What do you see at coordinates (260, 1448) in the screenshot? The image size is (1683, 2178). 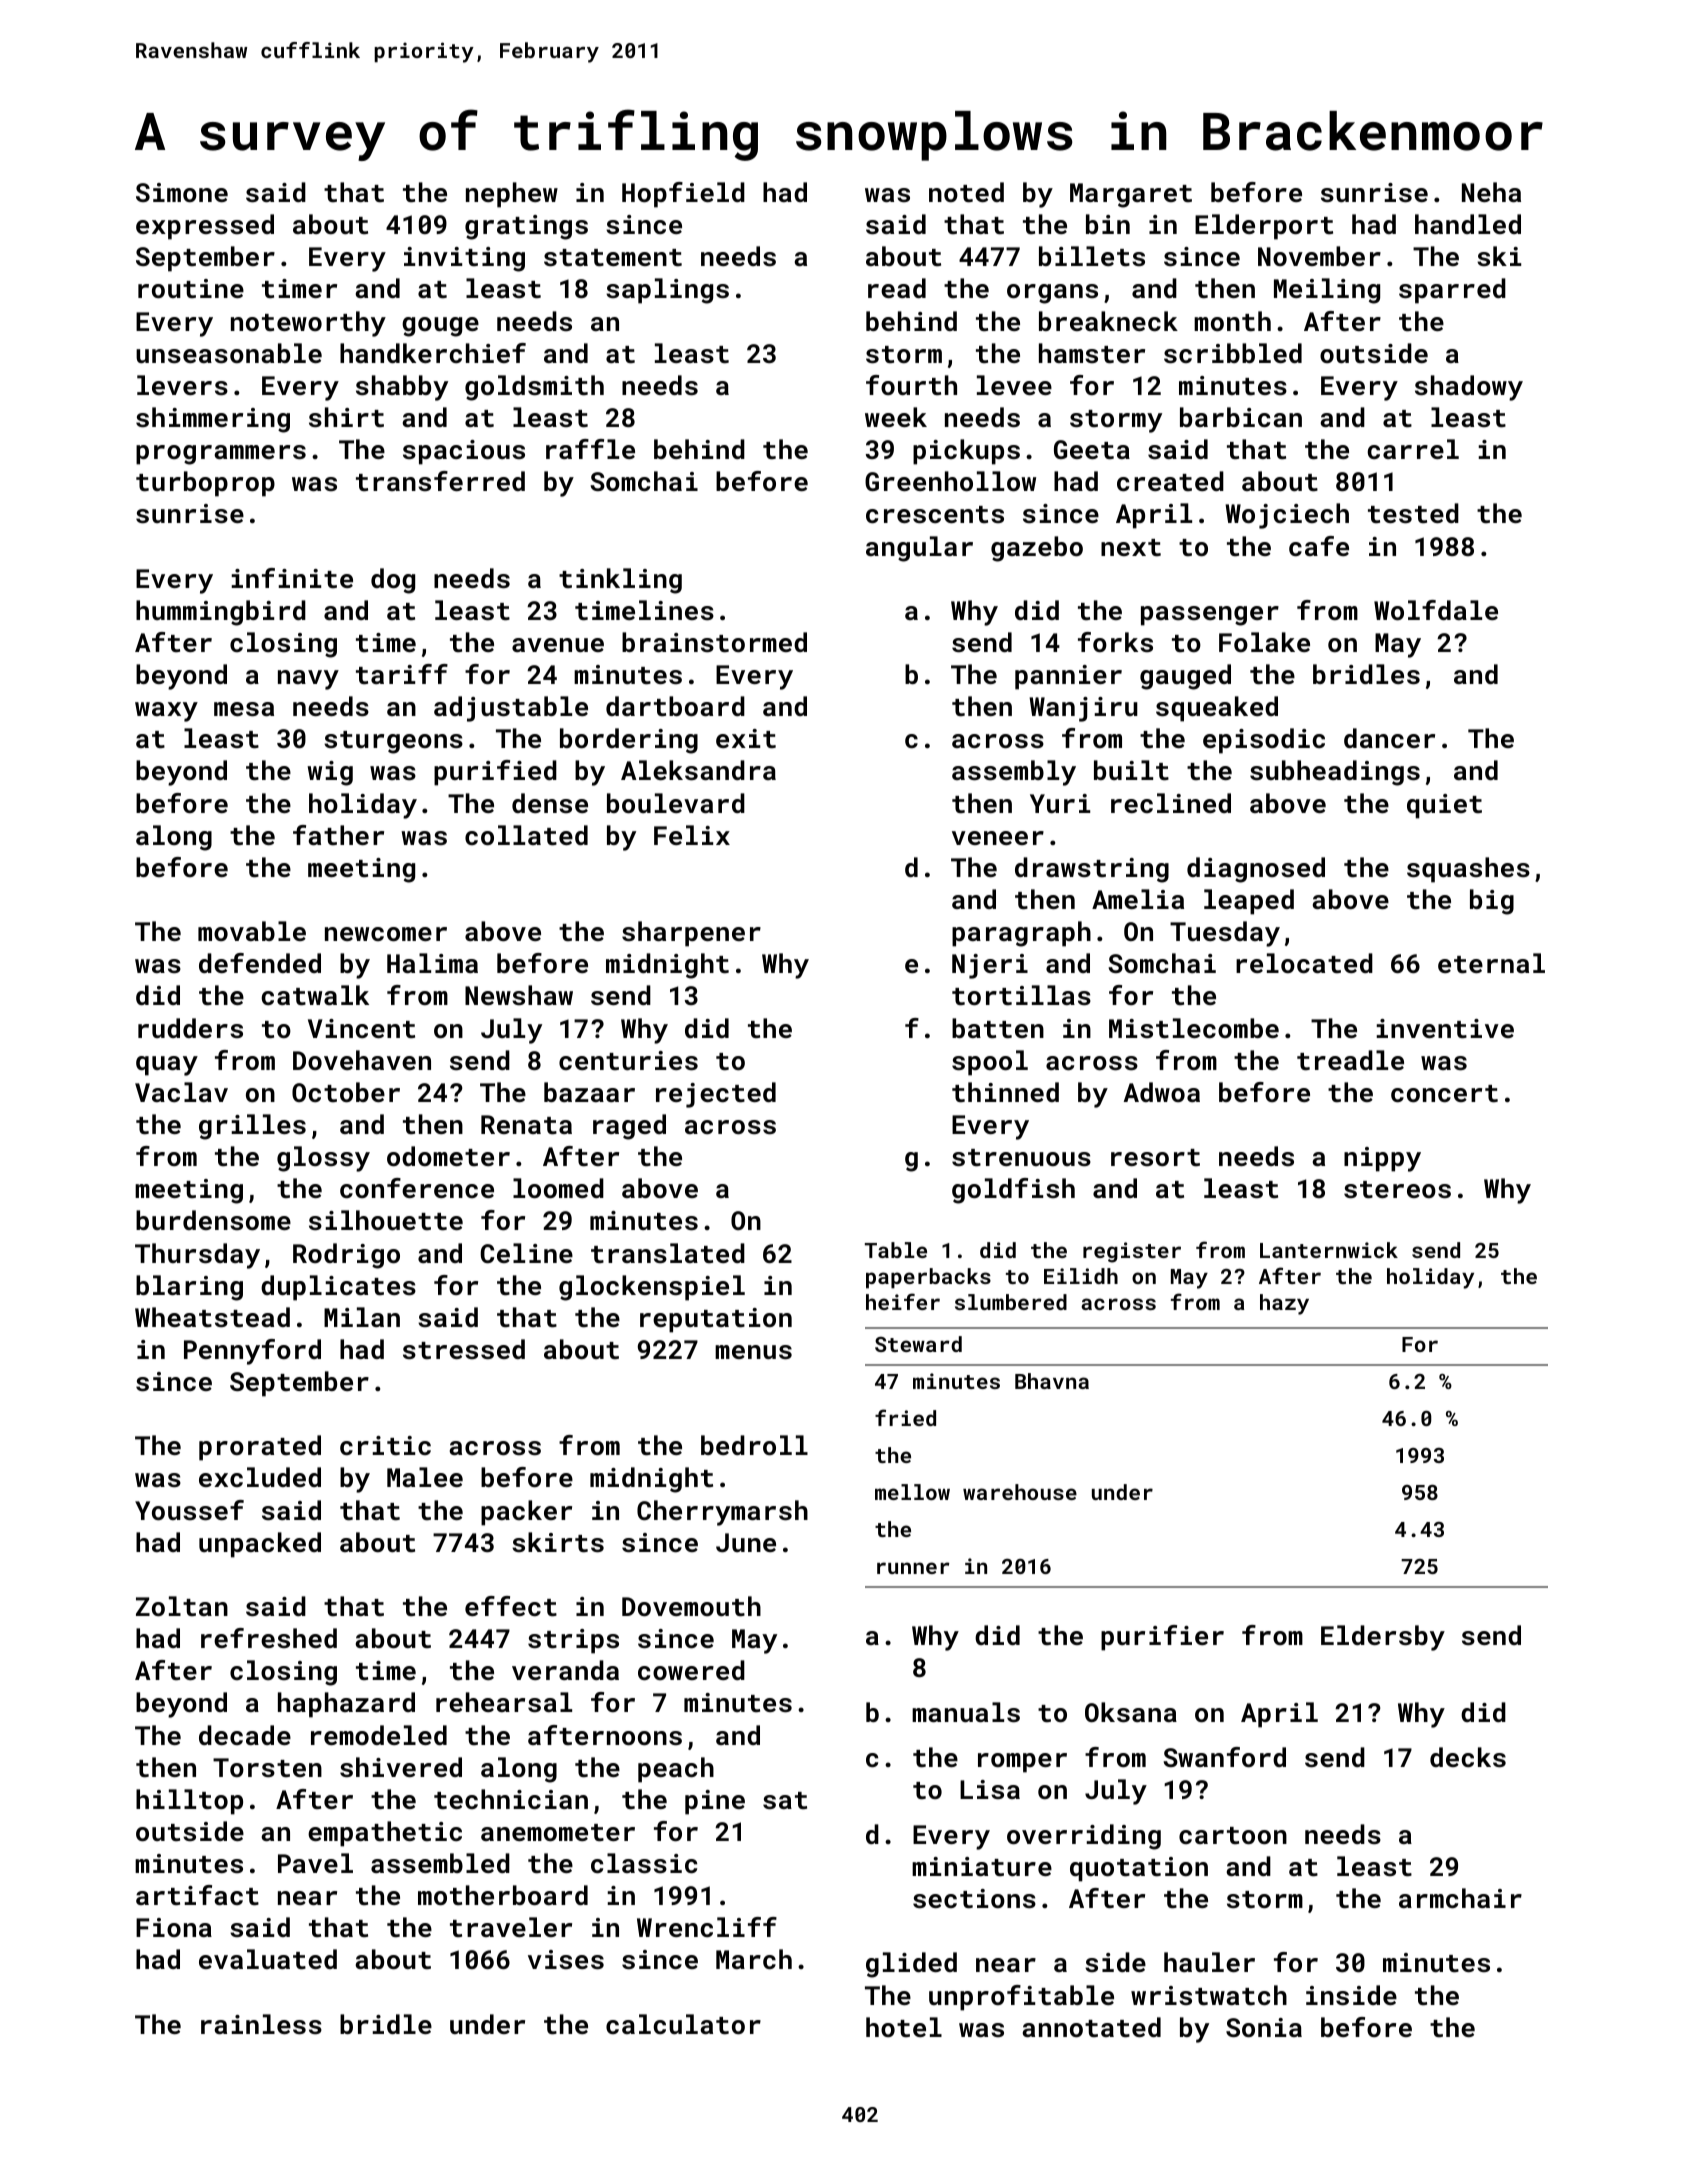 I see `prorated` at bounding box center [260, 1448].
